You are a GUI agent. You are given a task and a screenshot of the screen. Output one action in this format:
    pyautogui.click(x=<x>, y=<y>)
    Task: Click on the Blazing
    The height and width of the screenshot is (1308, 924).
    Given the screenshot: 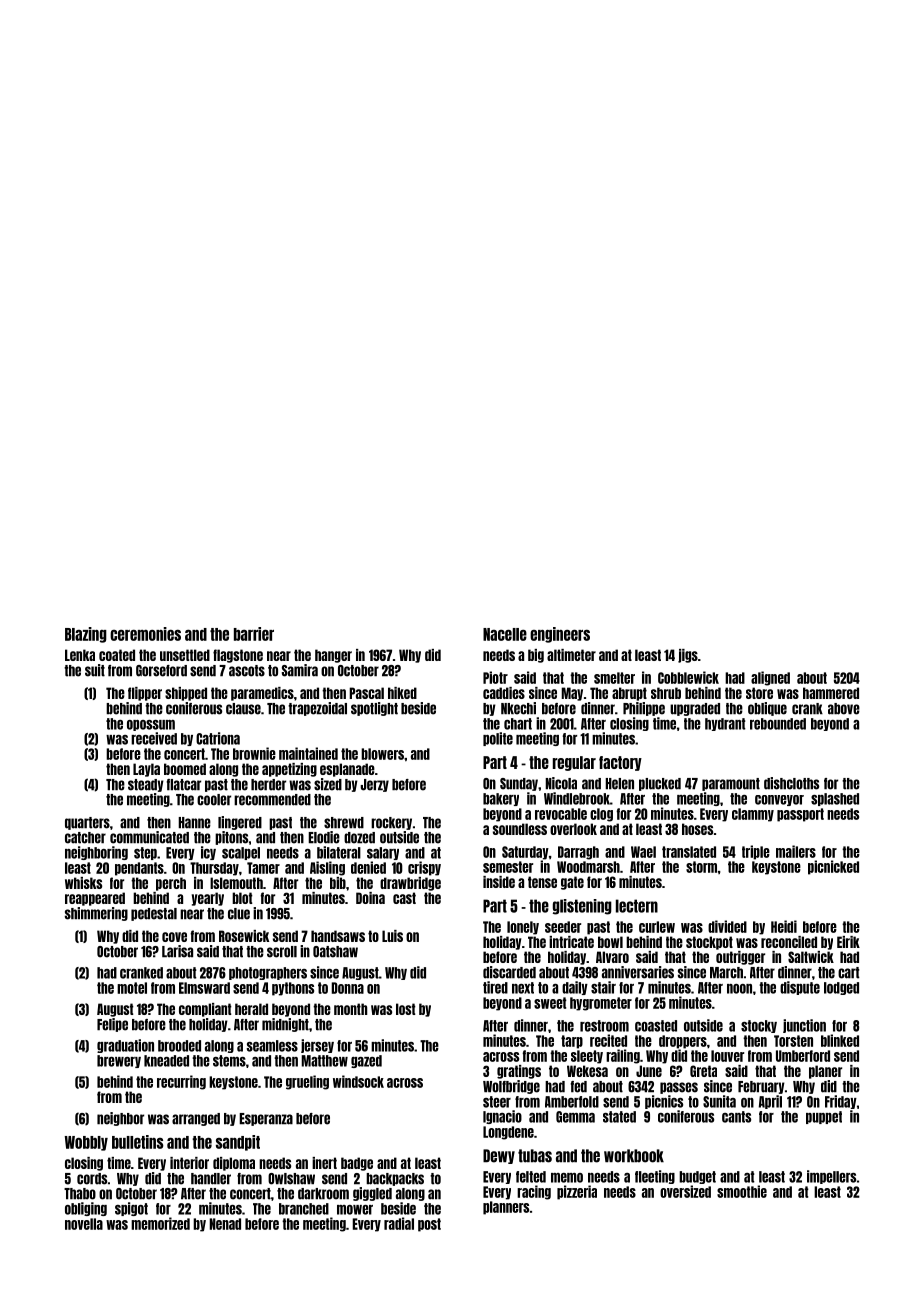 What is the action you would take?
    pyautogui.click(x=86, y=635)
